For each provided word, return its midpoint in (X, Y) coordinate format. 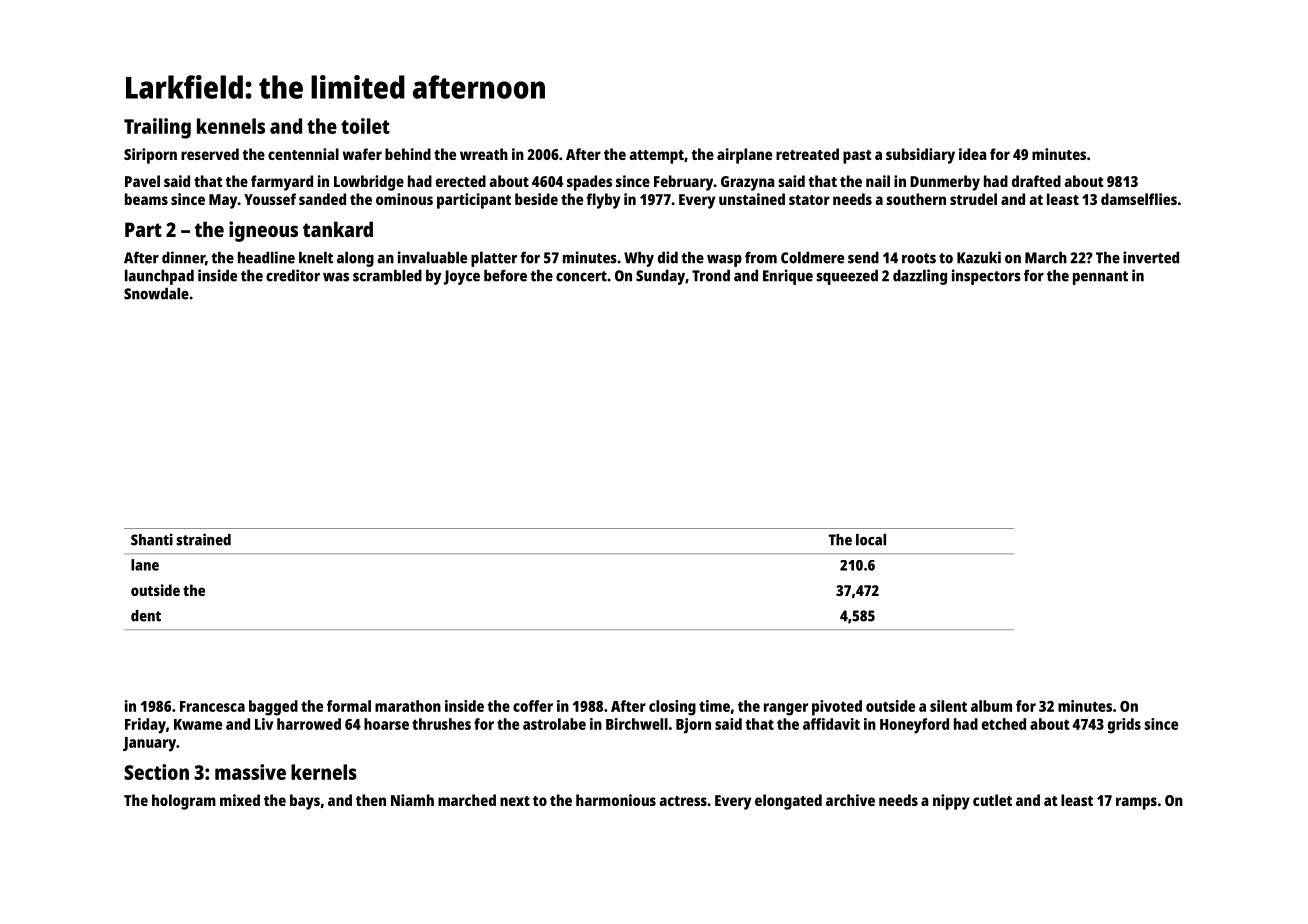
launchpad (159, 277)
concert (581, 276)
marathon (408, 706)
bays (305, 802)
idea (973, 154)
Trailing (157, 128)
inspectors (986, 277)
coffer (533, 706)
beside (536, 199)
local (871, 540)
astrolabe (554, 724)
